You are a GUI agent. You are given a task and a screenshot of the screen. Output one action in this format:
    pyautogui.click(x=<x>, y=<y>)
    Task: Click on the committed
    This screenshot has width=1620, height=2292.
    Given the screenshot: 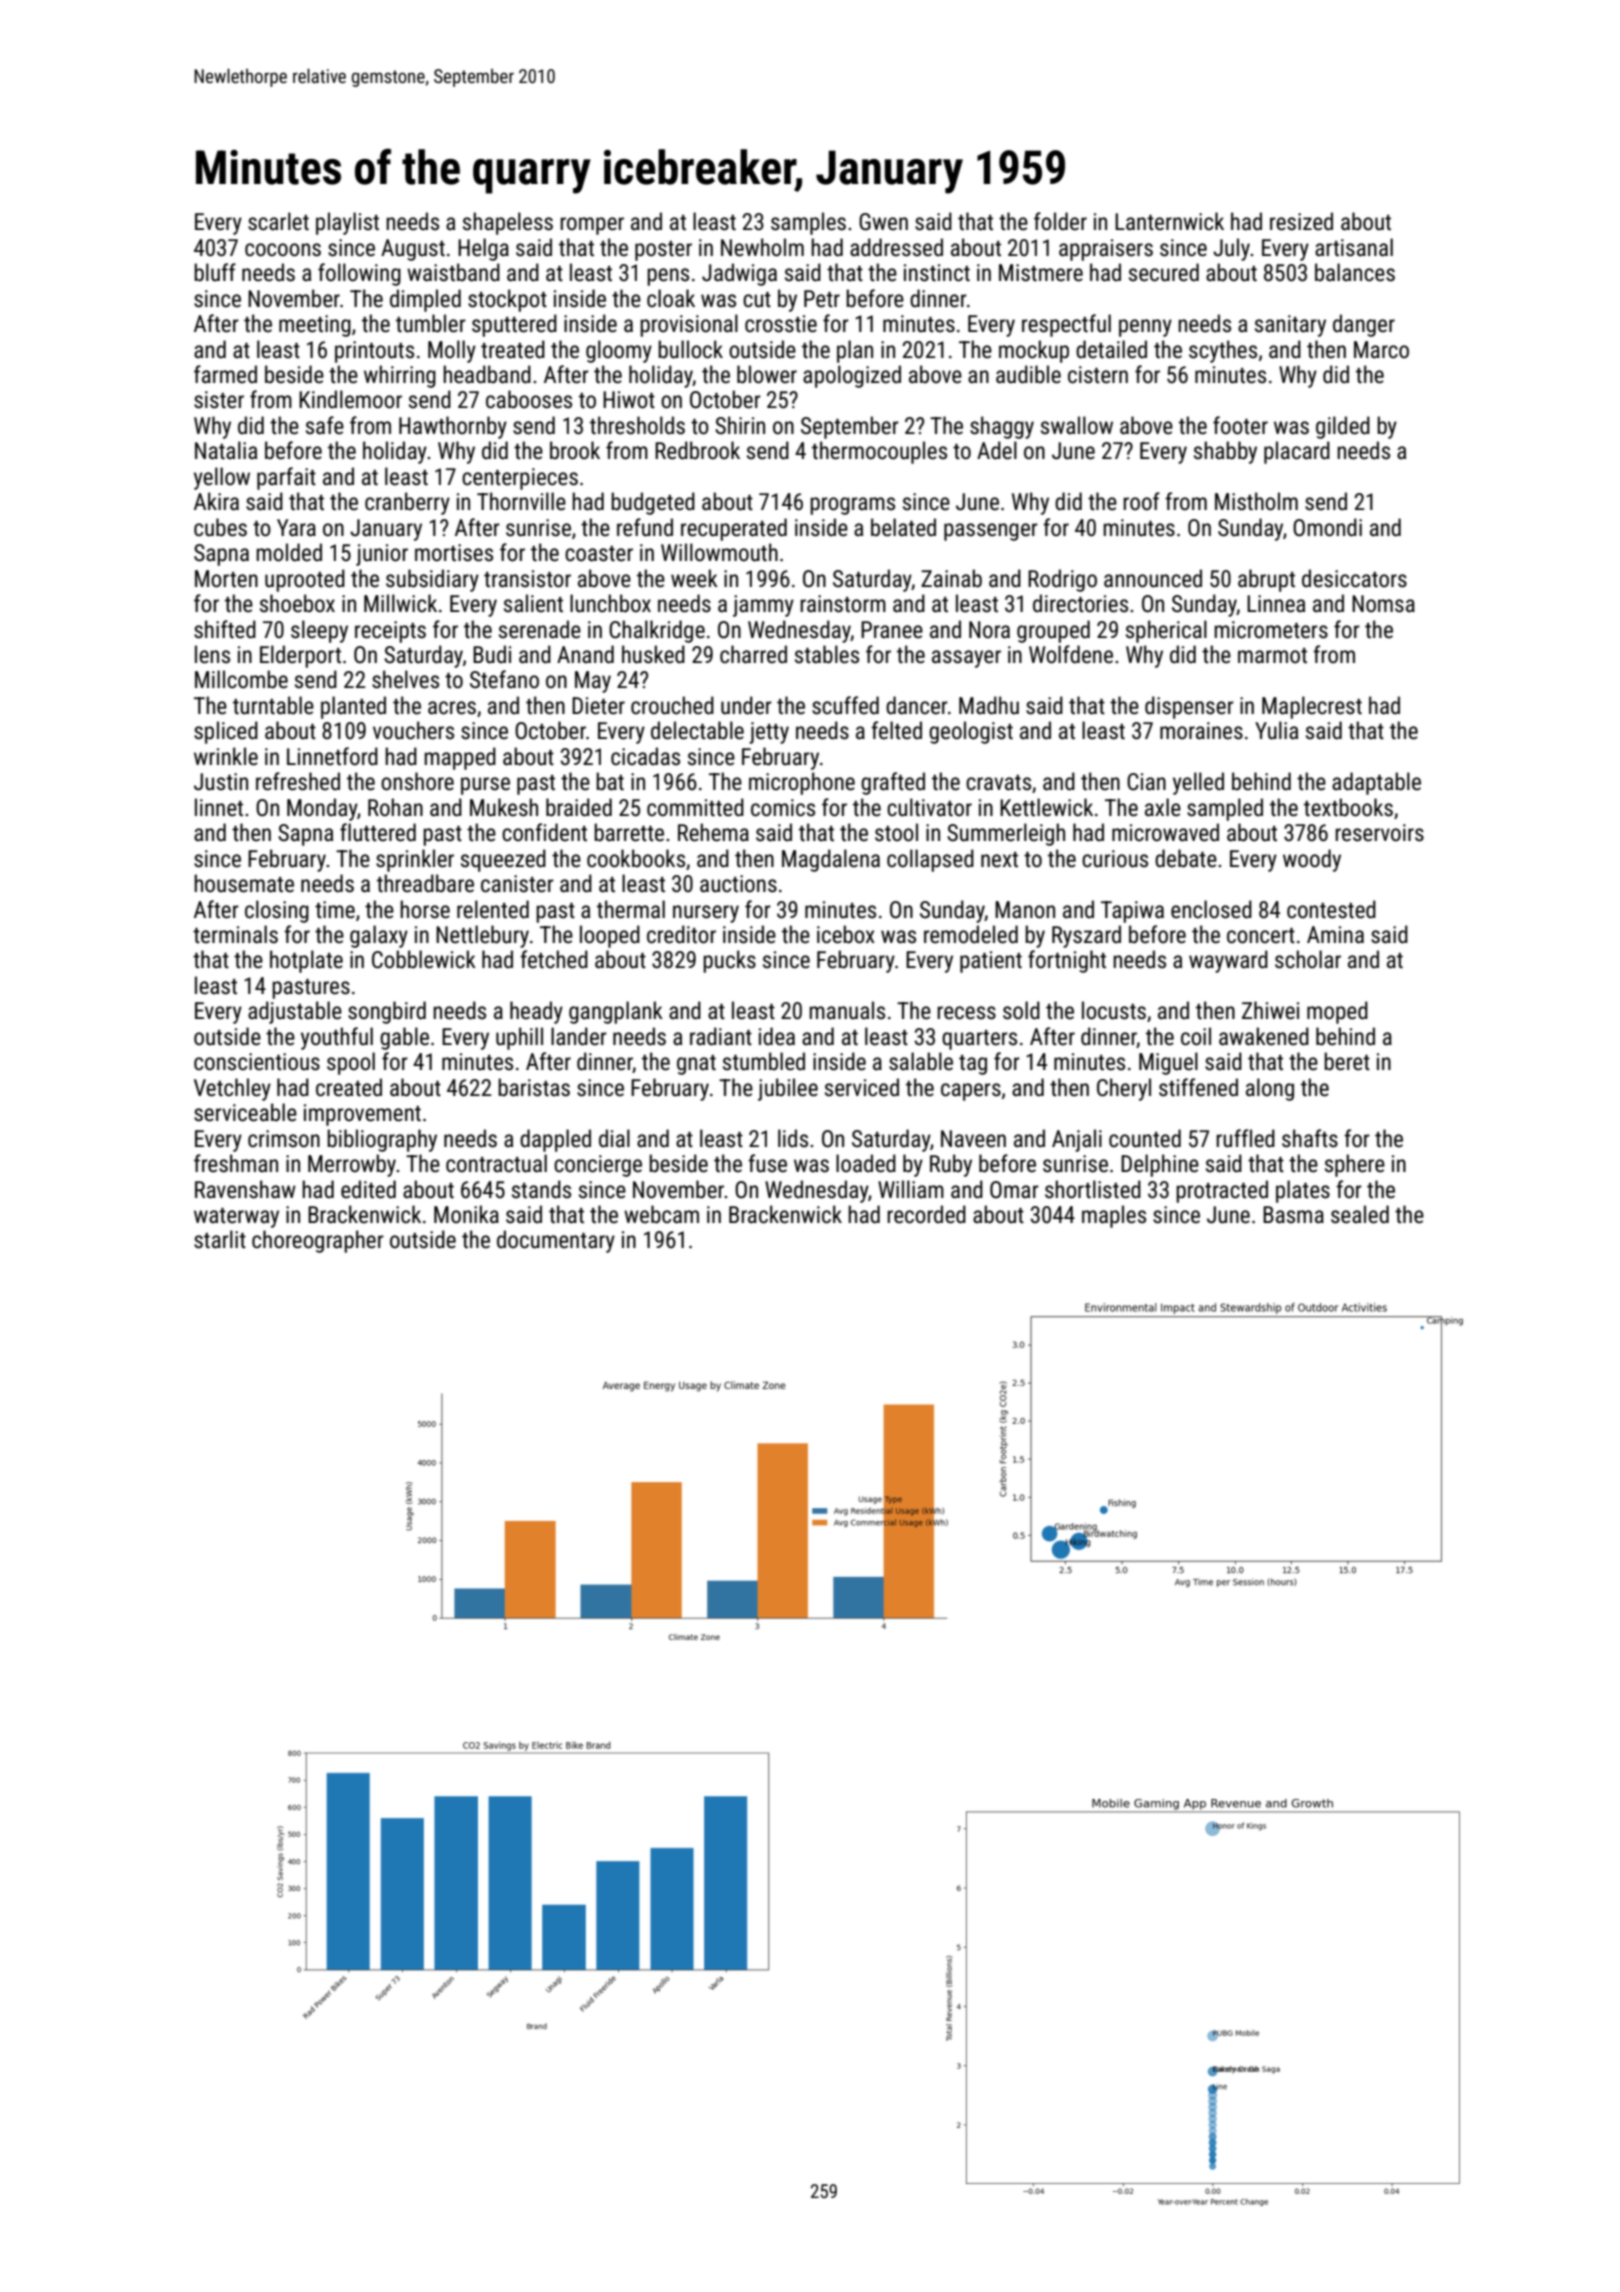 What is the action you would take?
    pyautogui.click(x=695, y=807)
